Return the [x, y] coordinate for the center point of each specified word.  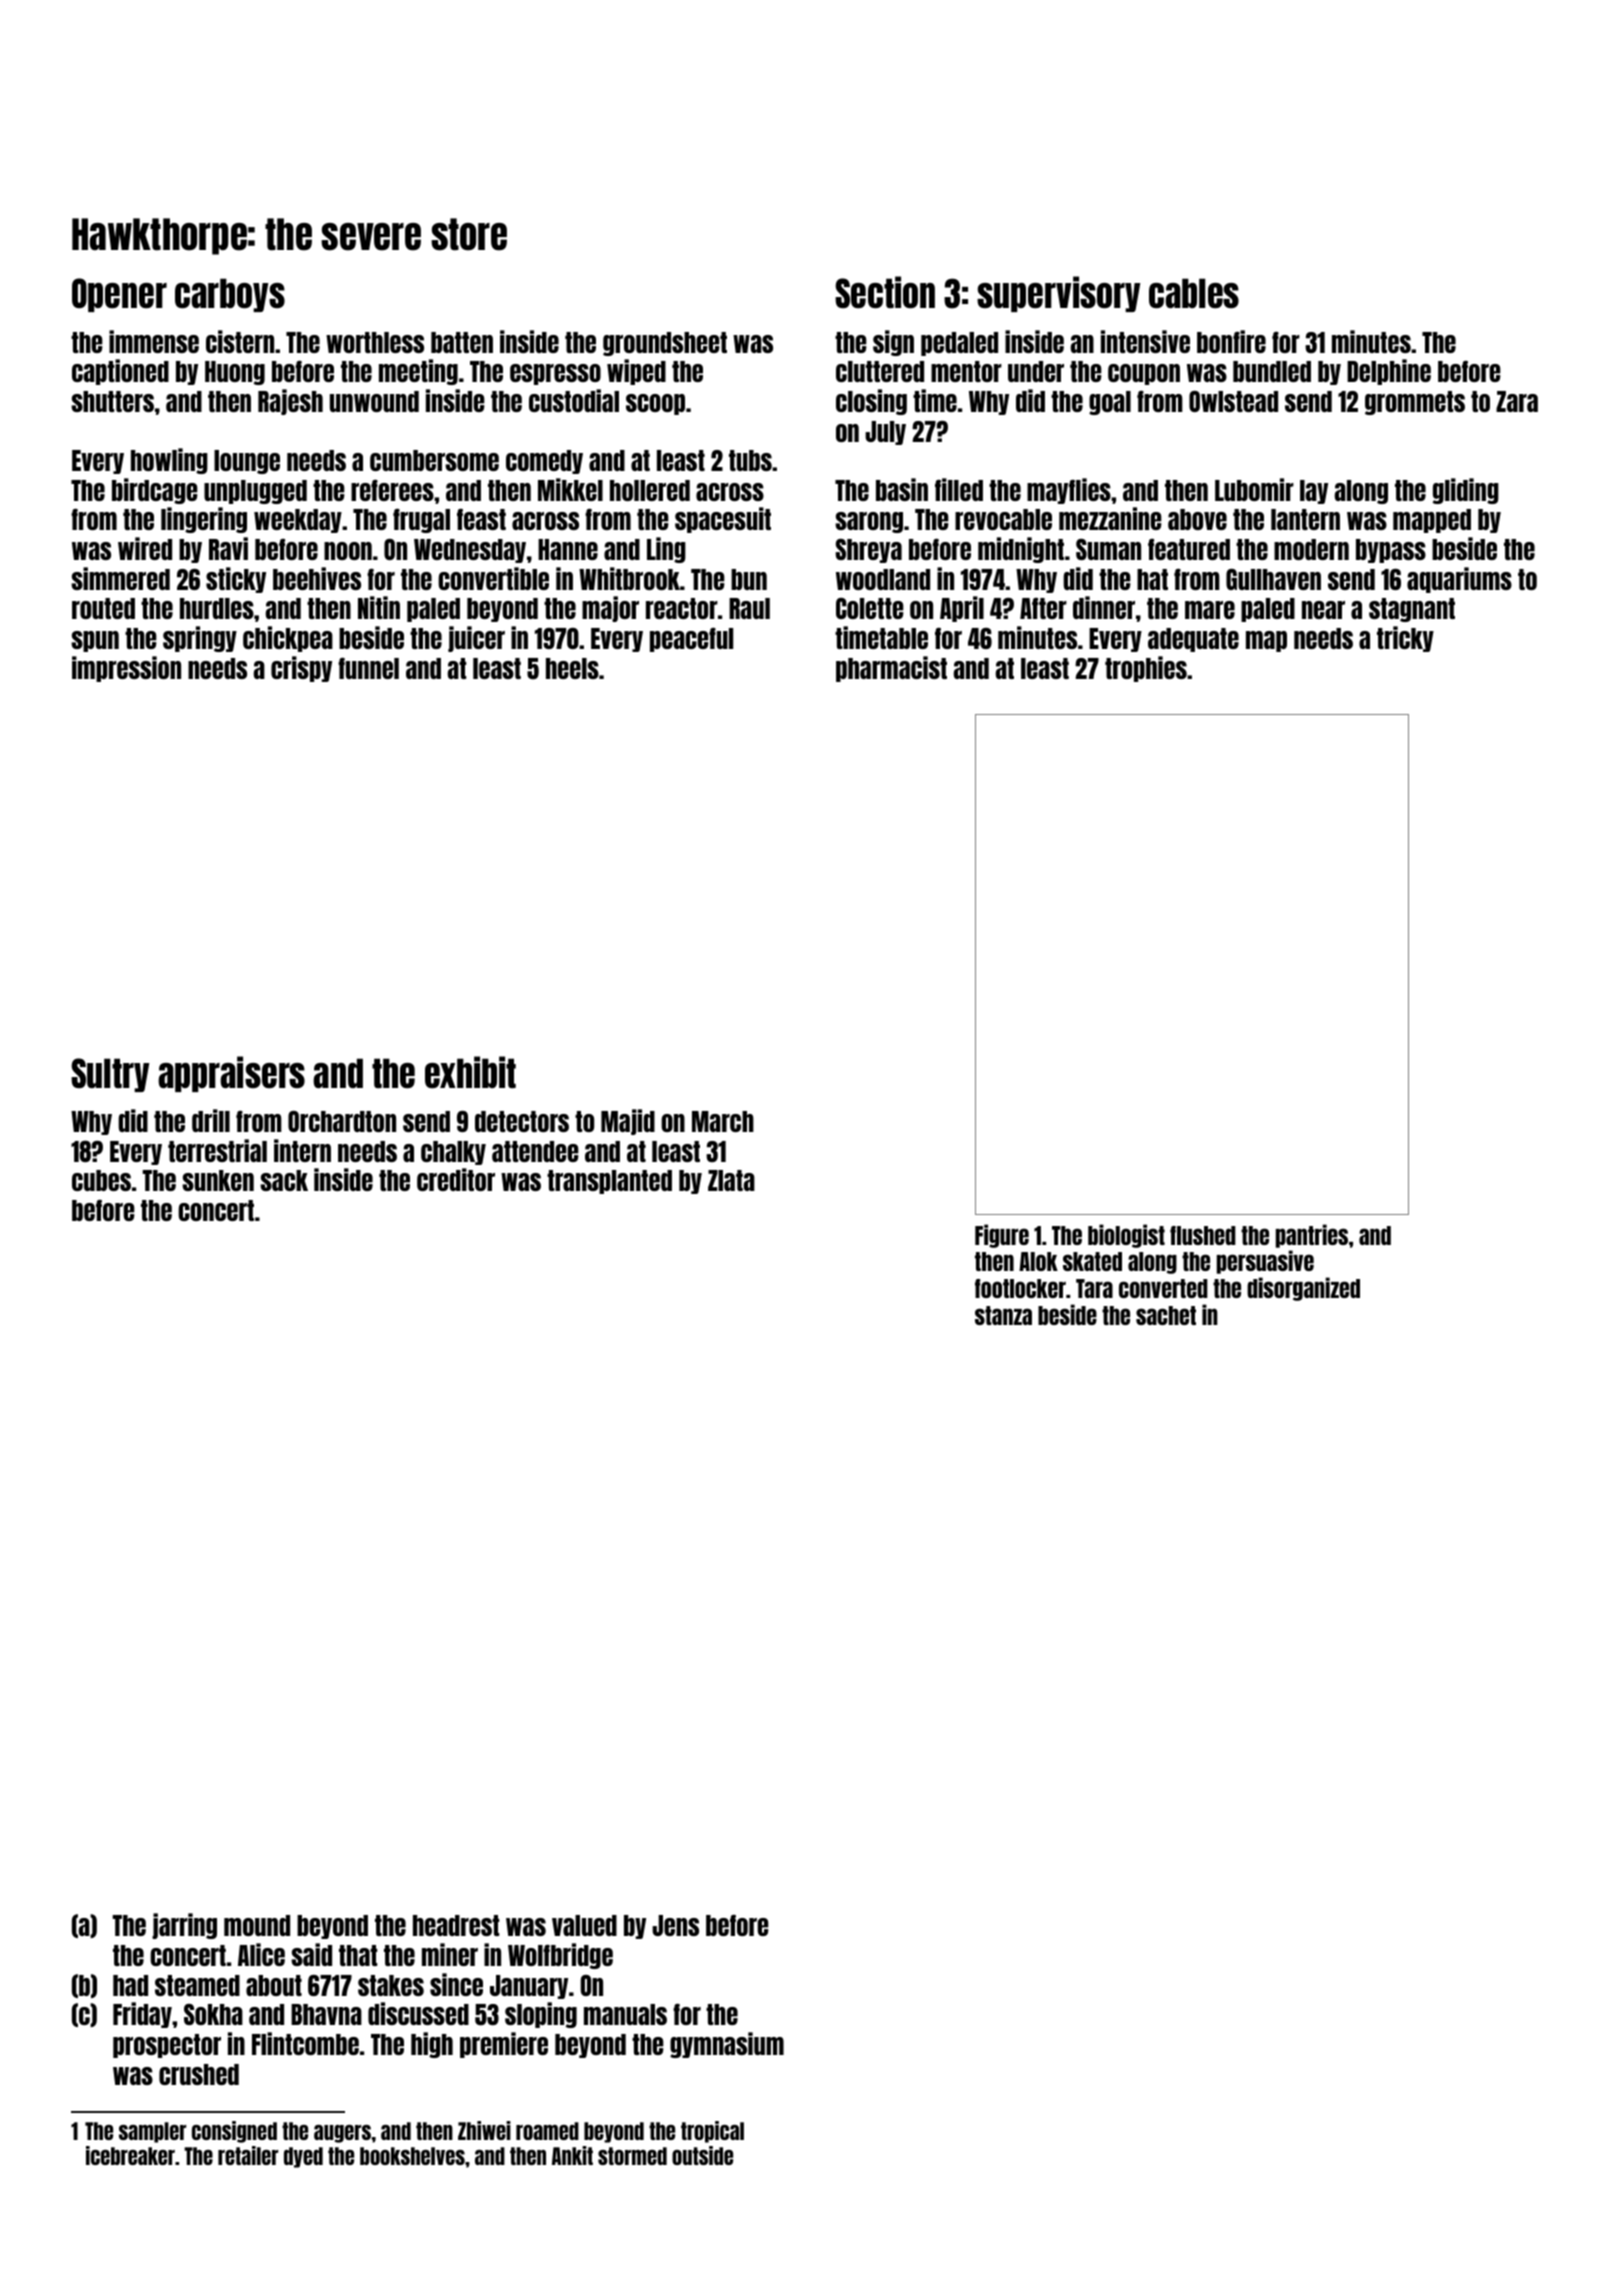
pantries [1312, 1236]
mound [257, 1925]
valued [584, 1925]
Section [885, 292]
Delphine [1389, 372]
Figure [1002, 1236]
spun [95, 641]
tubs [750, 460]
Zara [1517, 401]
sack [284, 1180]
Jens [675, 1925]
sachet [1166, 1315]
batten [462, 342]
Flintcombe [305, 2043]
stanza [1003, 1315]
